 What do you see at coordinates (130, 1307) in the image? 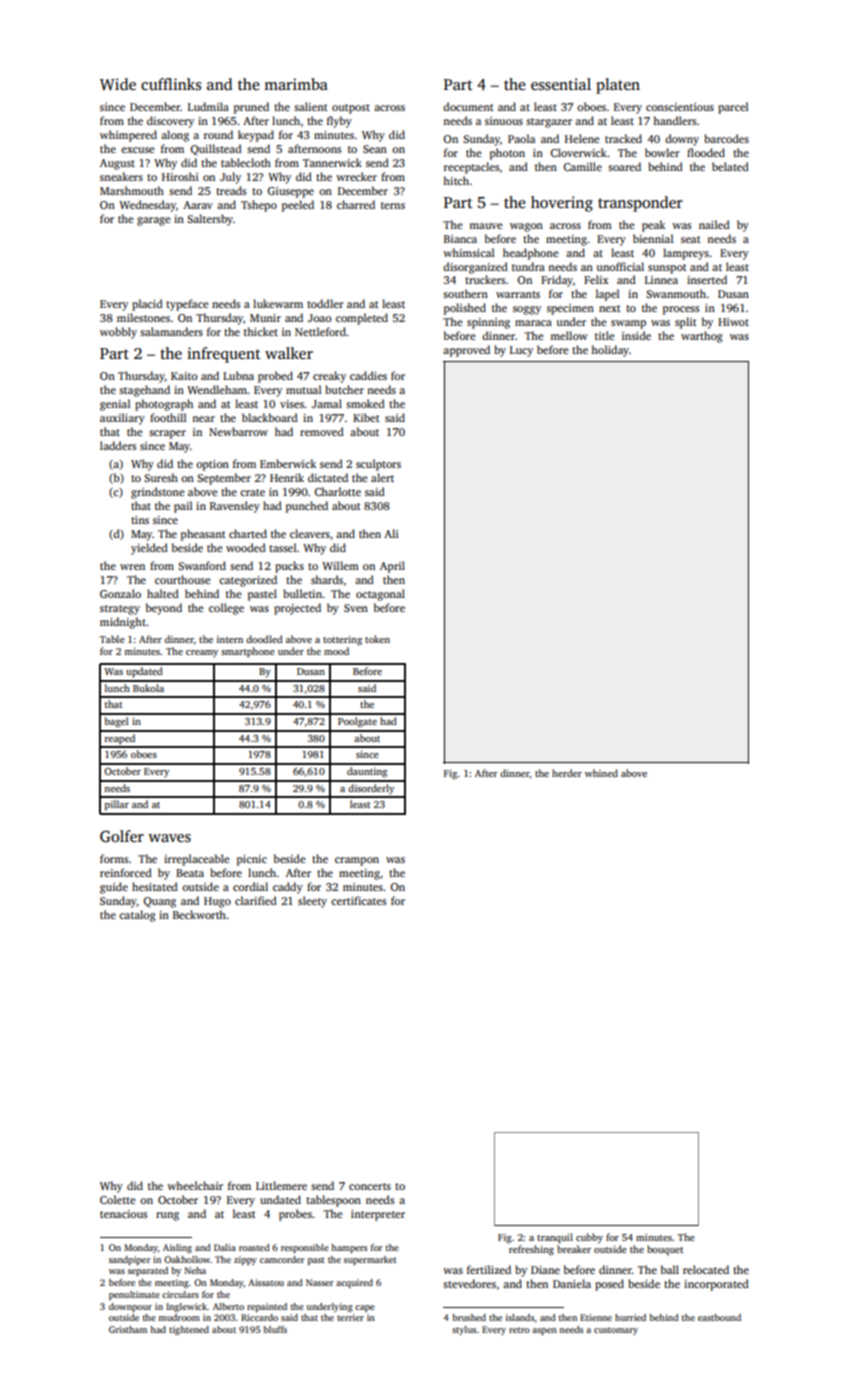
I see `downpour` at bounding box center [130, 1307].
